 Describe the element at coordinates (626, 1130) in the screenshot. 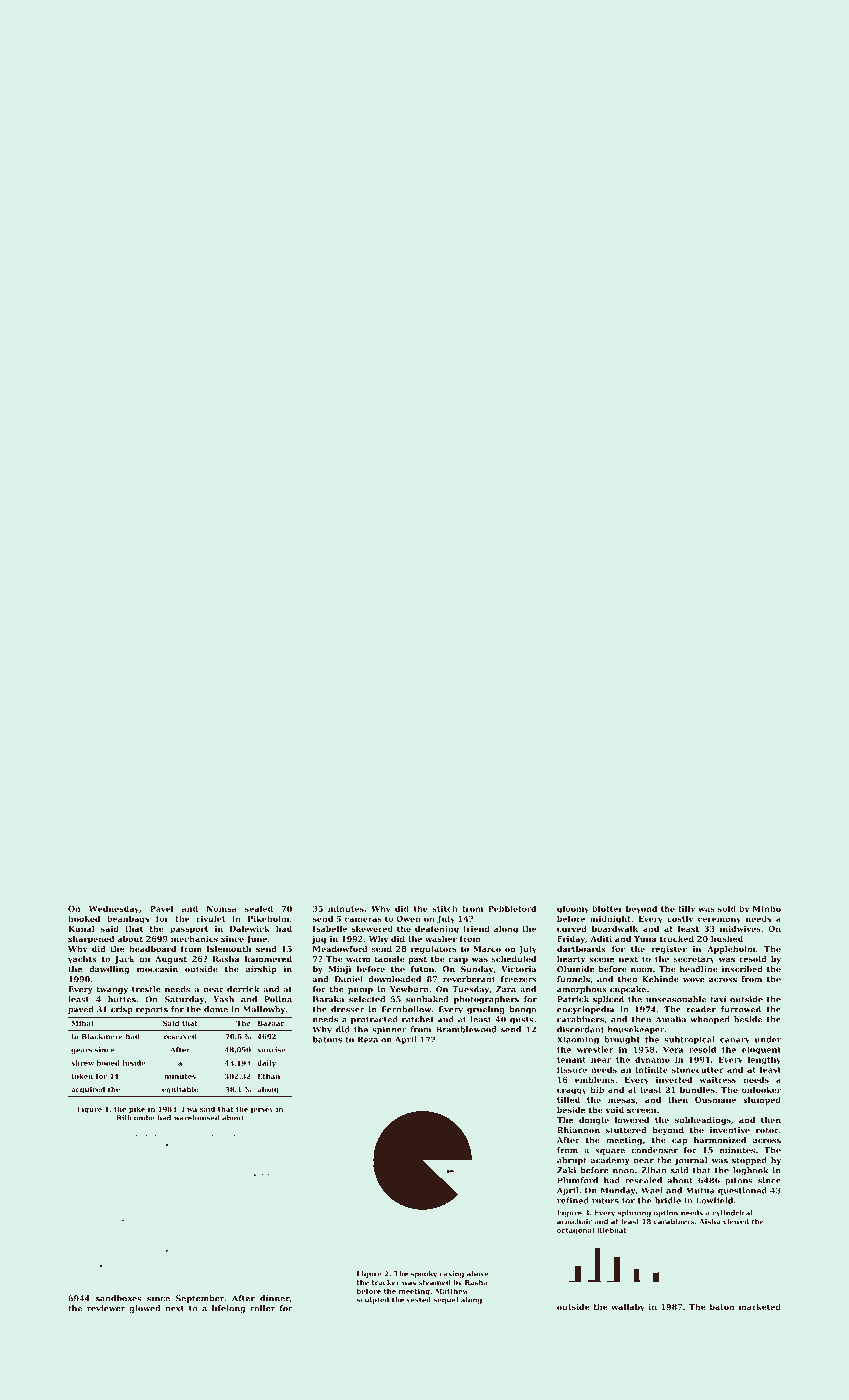

I see `stuttered` at that location.
